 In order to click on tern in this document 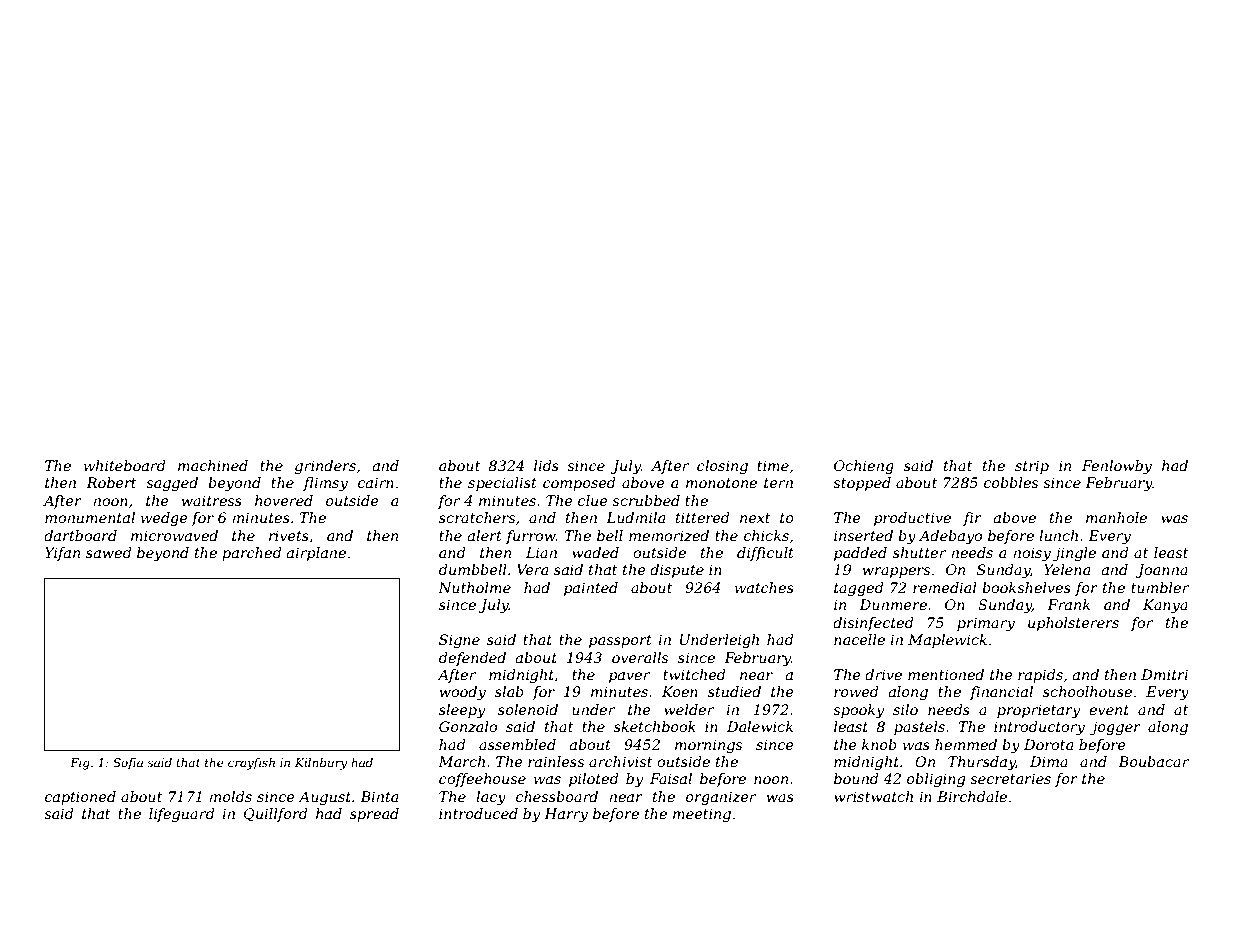, I will do `click(778, 483)`.
